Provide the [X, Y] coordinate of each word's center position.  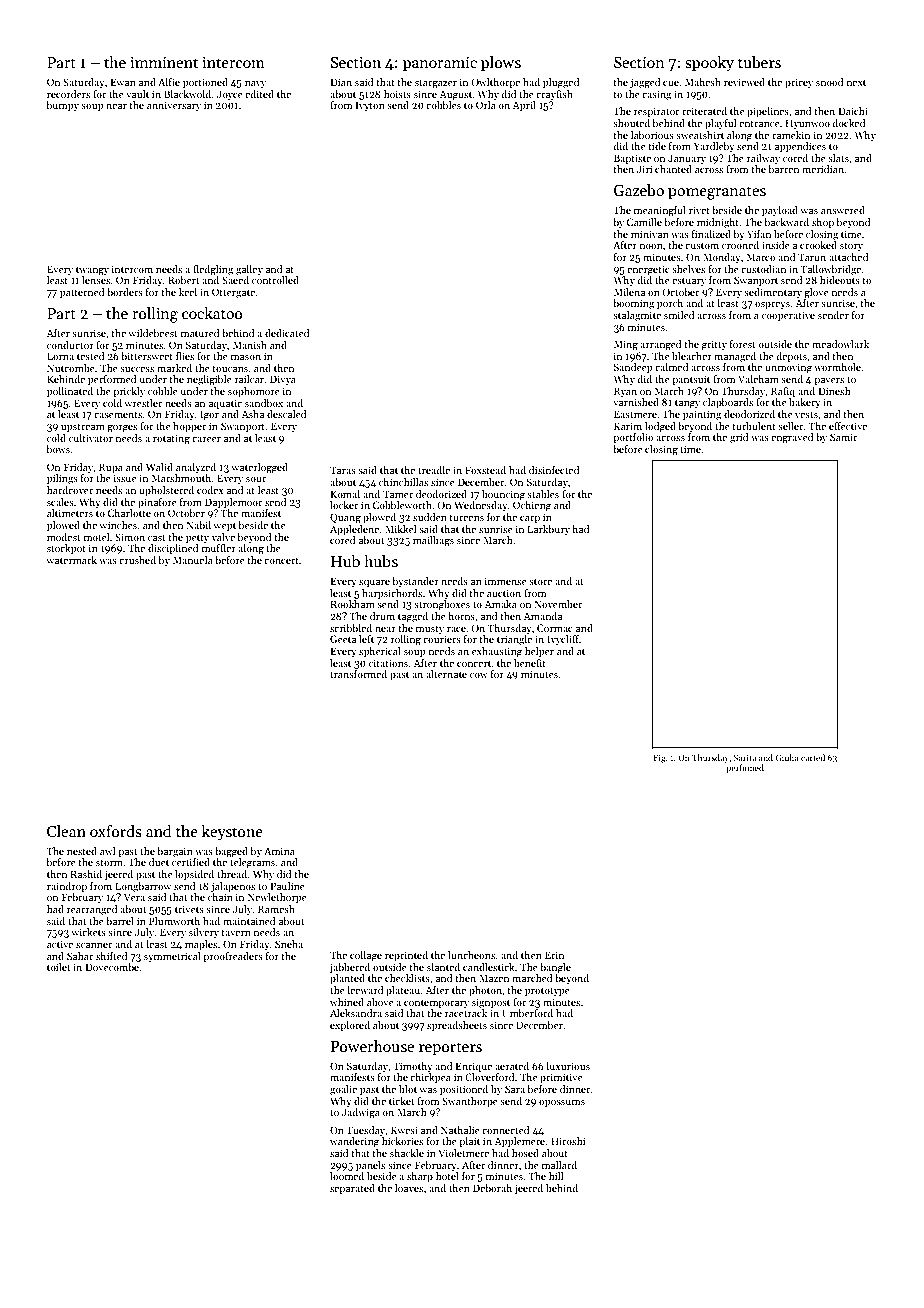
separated [352, 1189]
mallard [559, 1165]
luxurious [568, 1066]
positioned [464, 1090]
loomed [347, 1176]
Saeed [235, 280]
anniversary [174, 106]
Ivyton [370, 106]
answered [843, 210]
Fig [659, 759]
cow [479, 675]
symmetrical [172, 957]
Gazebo [639, 190]
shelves [688, 269]
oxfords [116, 831]
